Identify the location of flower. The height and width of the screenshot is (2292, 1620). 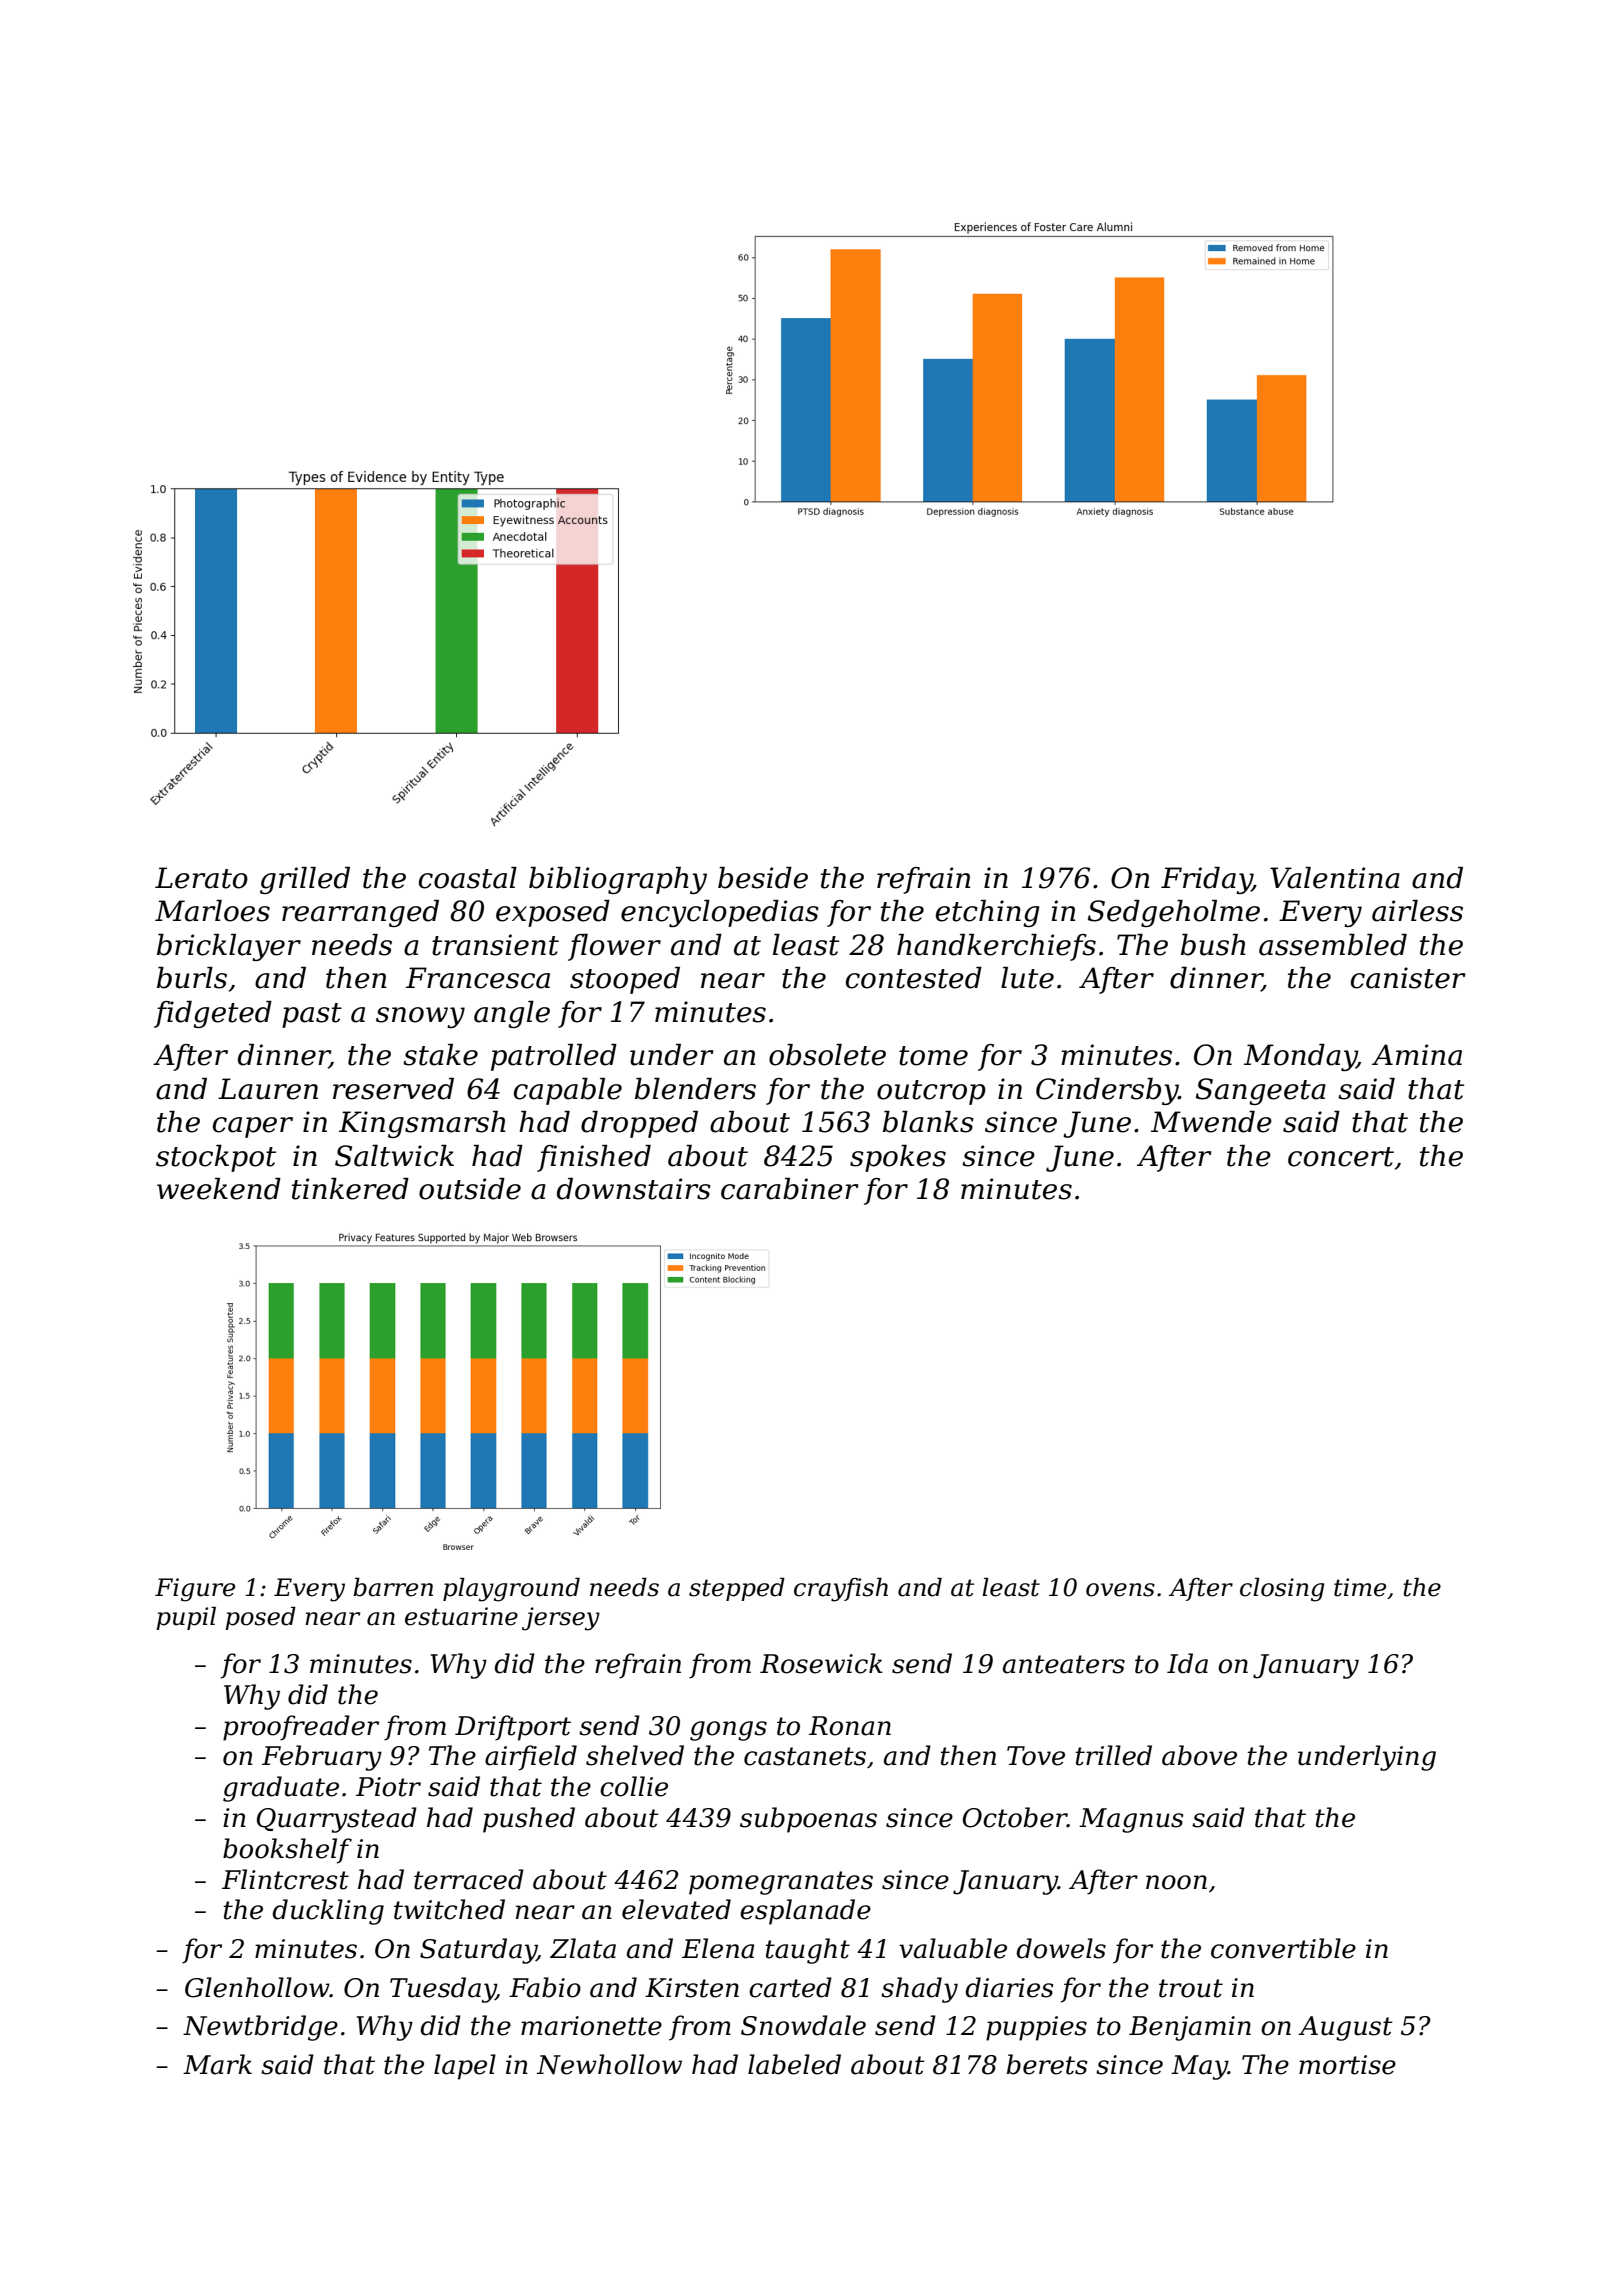
(614, 947).
